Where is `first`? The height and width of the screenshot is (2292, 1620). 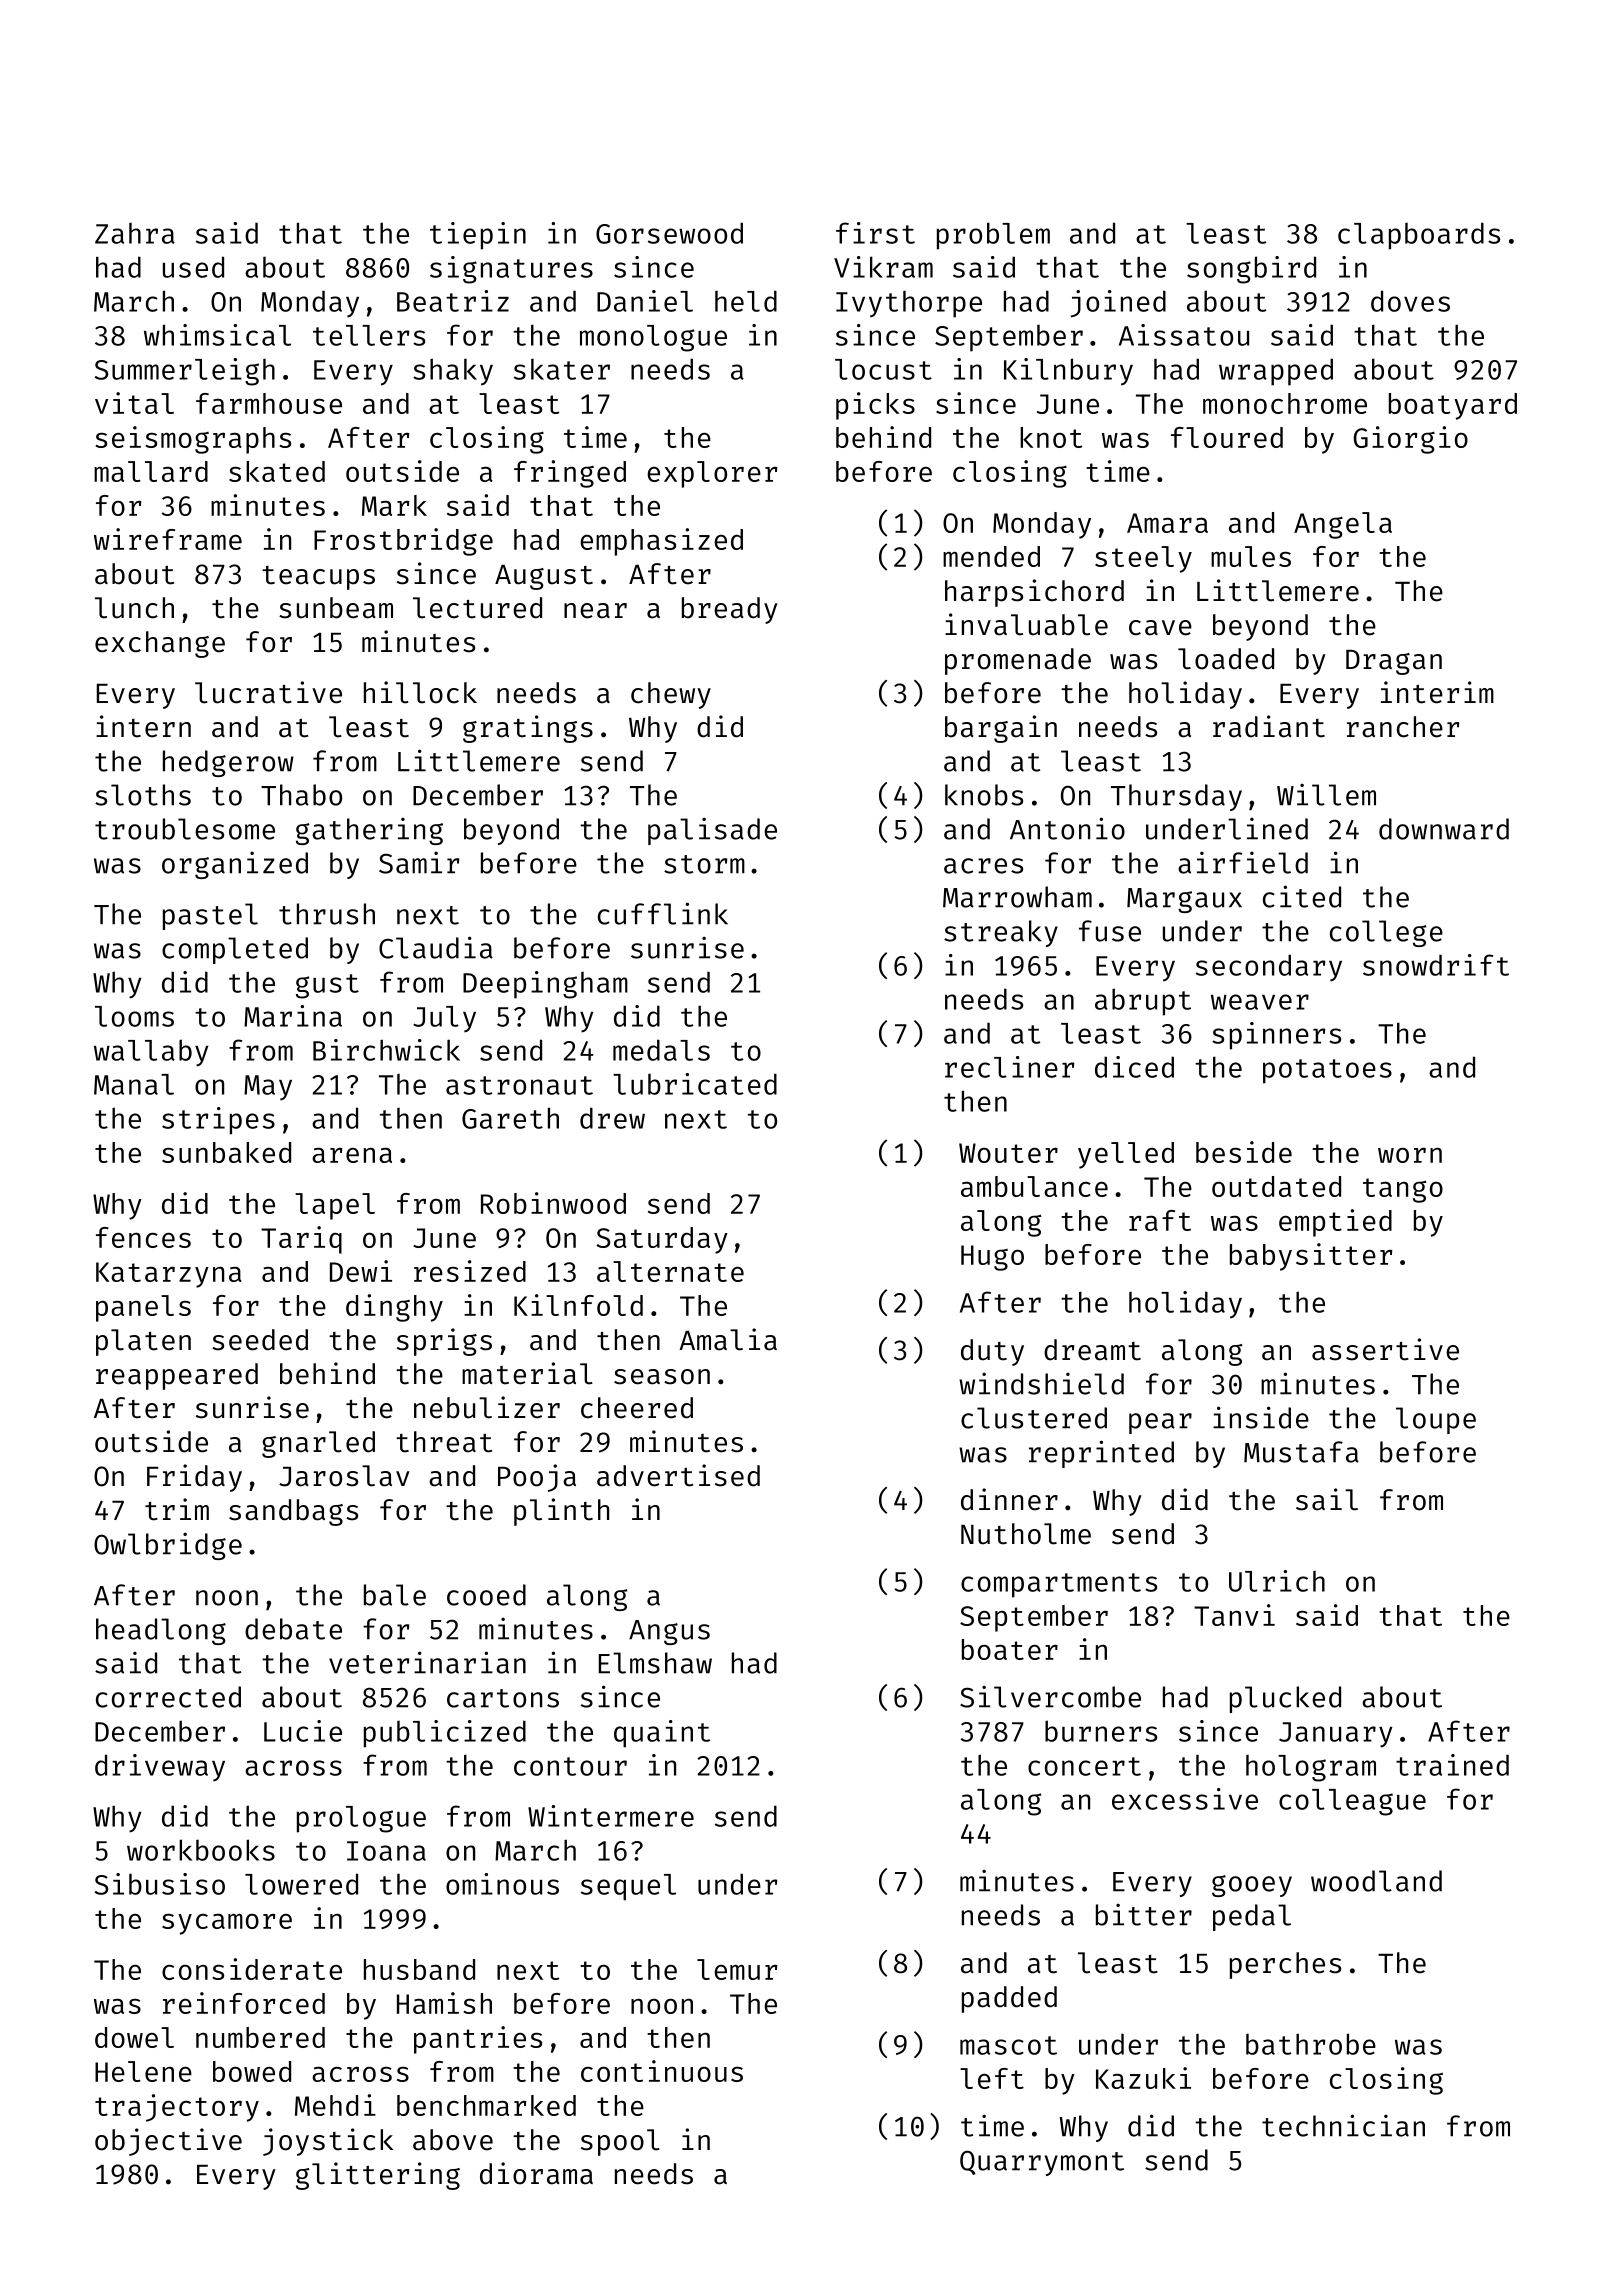
first is located at coordinates (875, 233).
